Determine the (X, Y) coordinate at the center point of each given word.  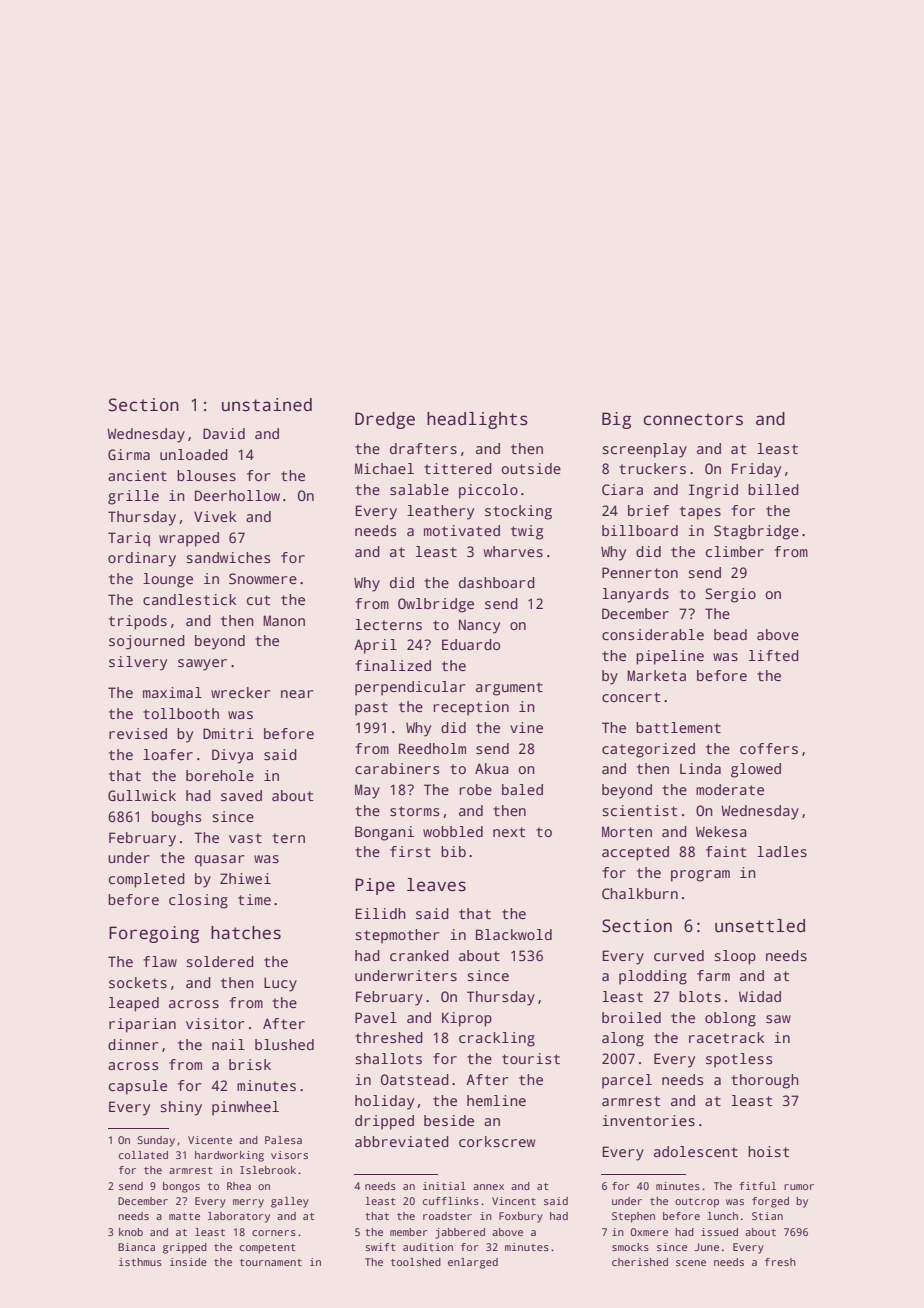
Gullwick (142, 795)
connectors (693, 419)
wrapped (189, 539)
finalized (393, 665)
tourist (531, 1058)
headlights (477, 420)
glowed (756, 770)
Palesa (283, 1140)
